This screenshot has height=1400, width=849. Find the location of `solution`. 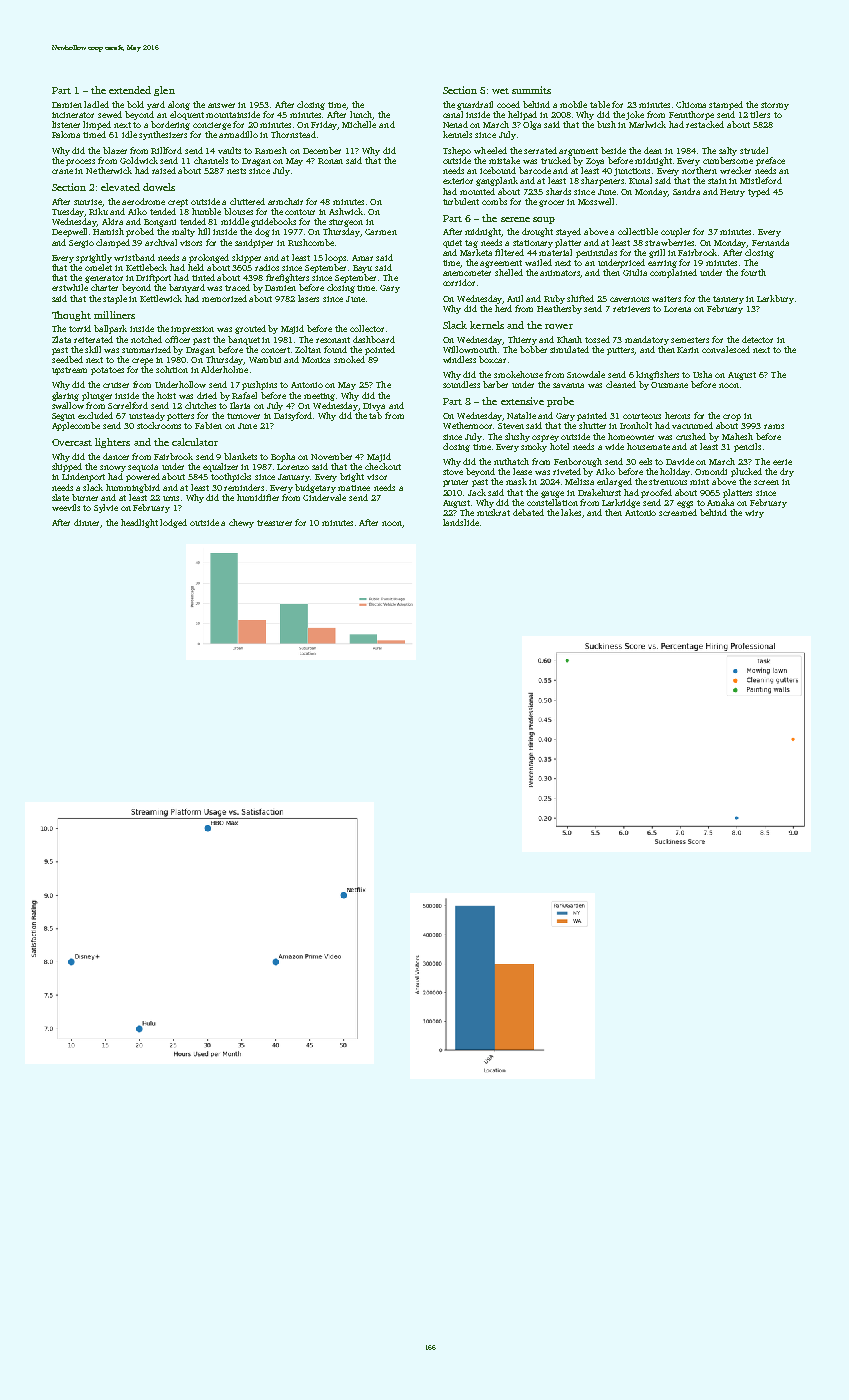

solution is located at coordinates (172, 369).
